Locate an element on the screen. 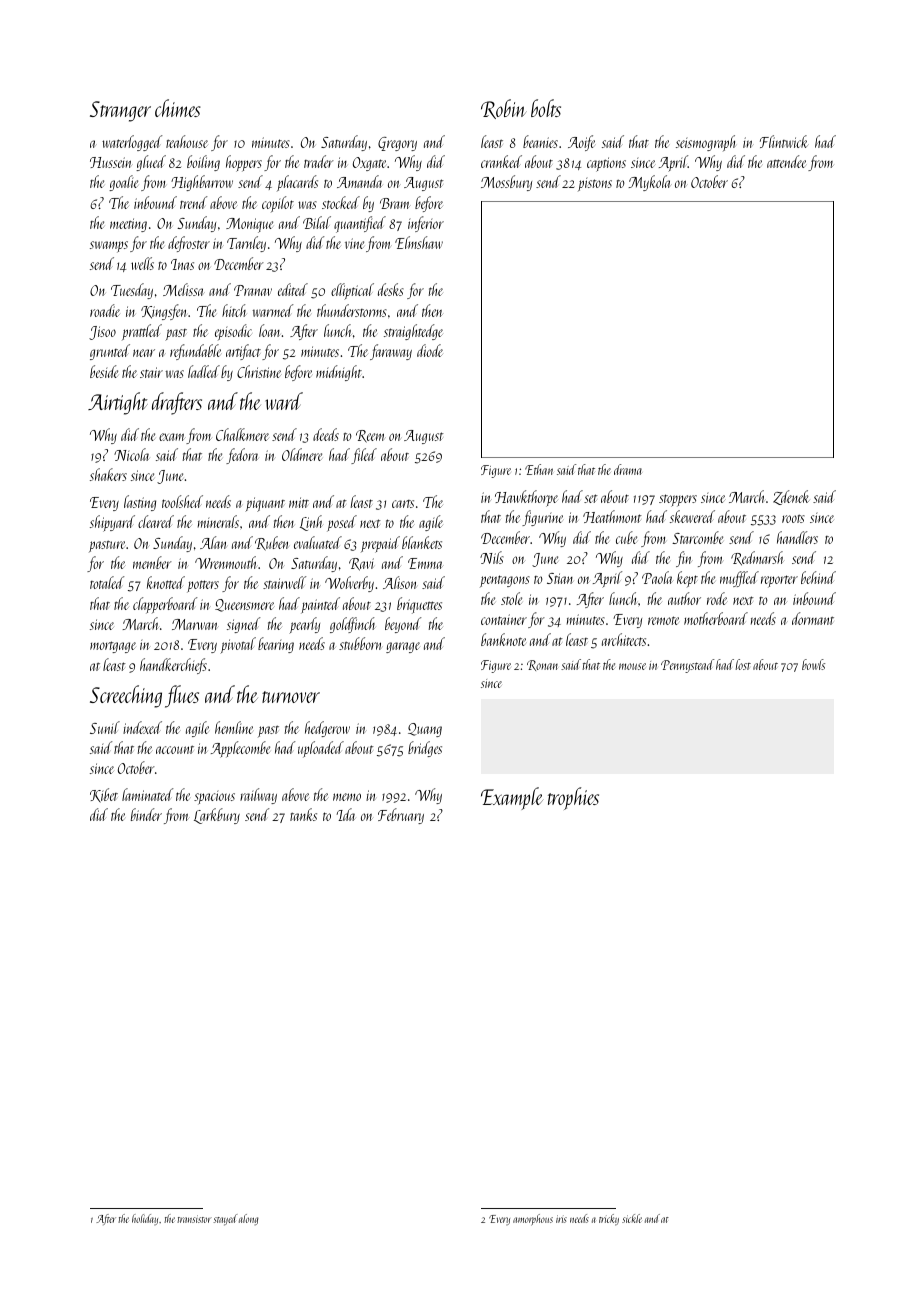 Image resolution: width=924 pixels, height=1308 pixels. trophies is located at coordinates (573, 798).
